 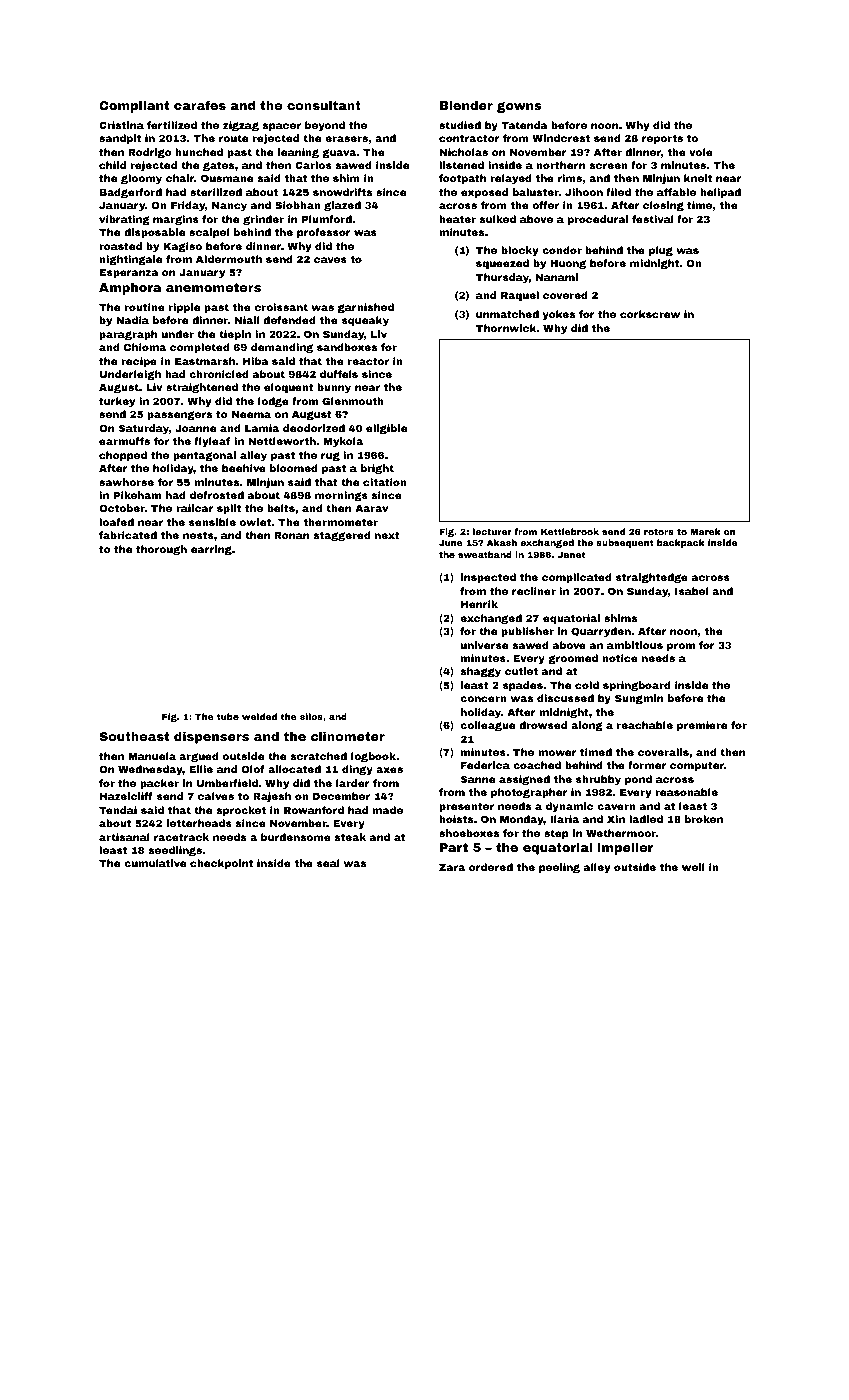 I want to click on thorough, so click(x=161, y=550).
